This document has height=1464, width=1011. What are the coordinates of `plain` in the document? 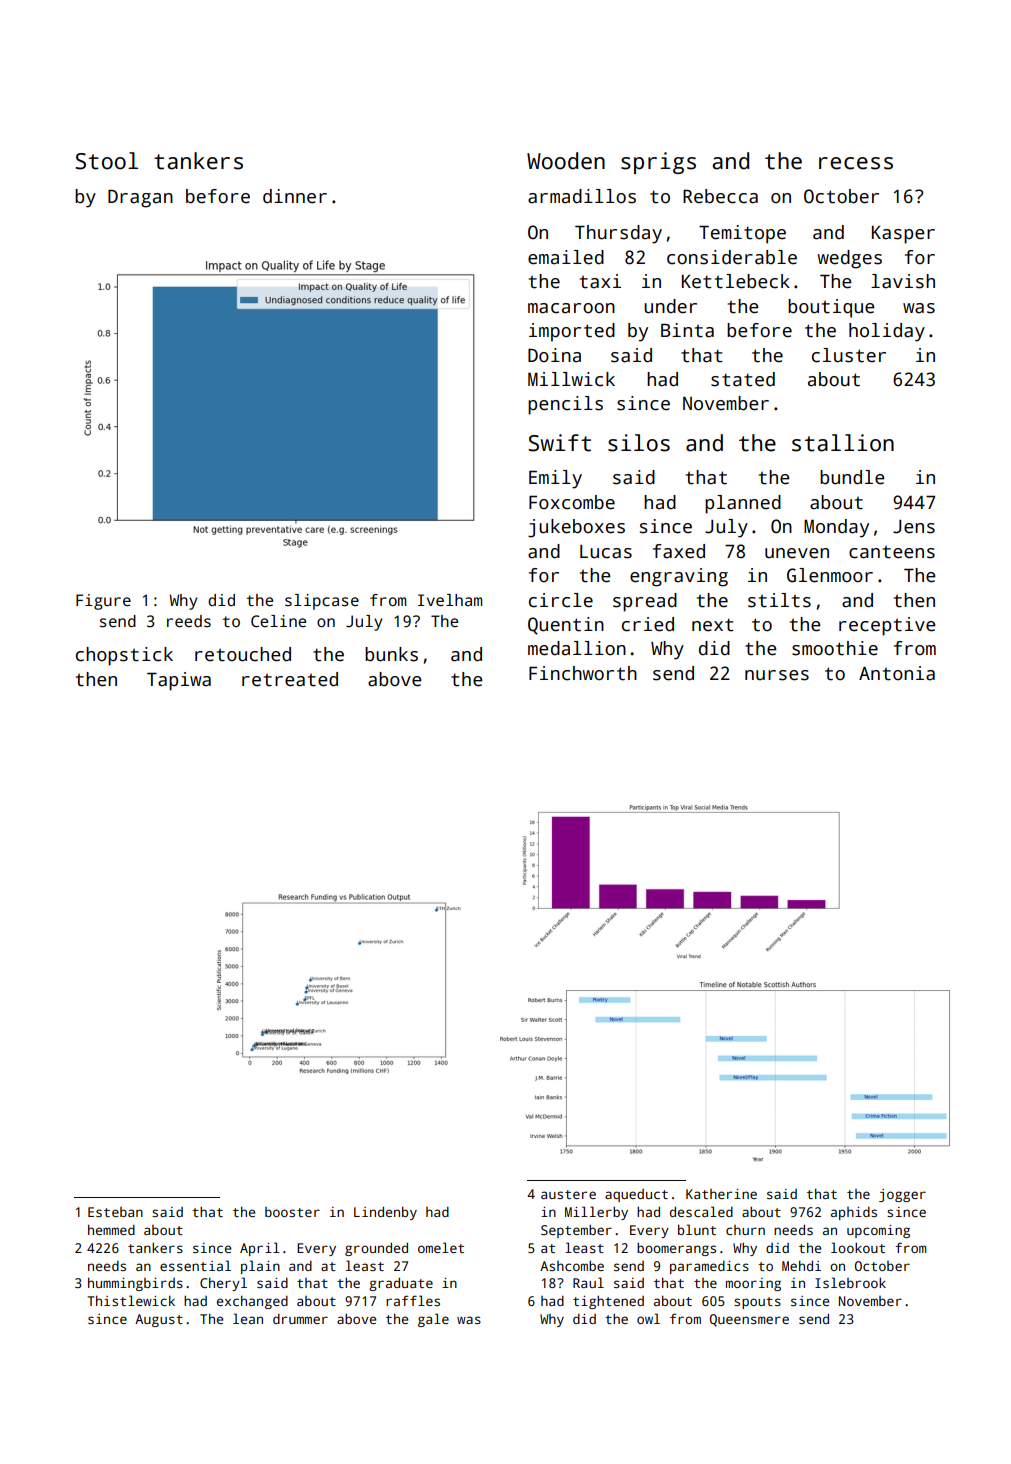 It's located at (260, 1267).
